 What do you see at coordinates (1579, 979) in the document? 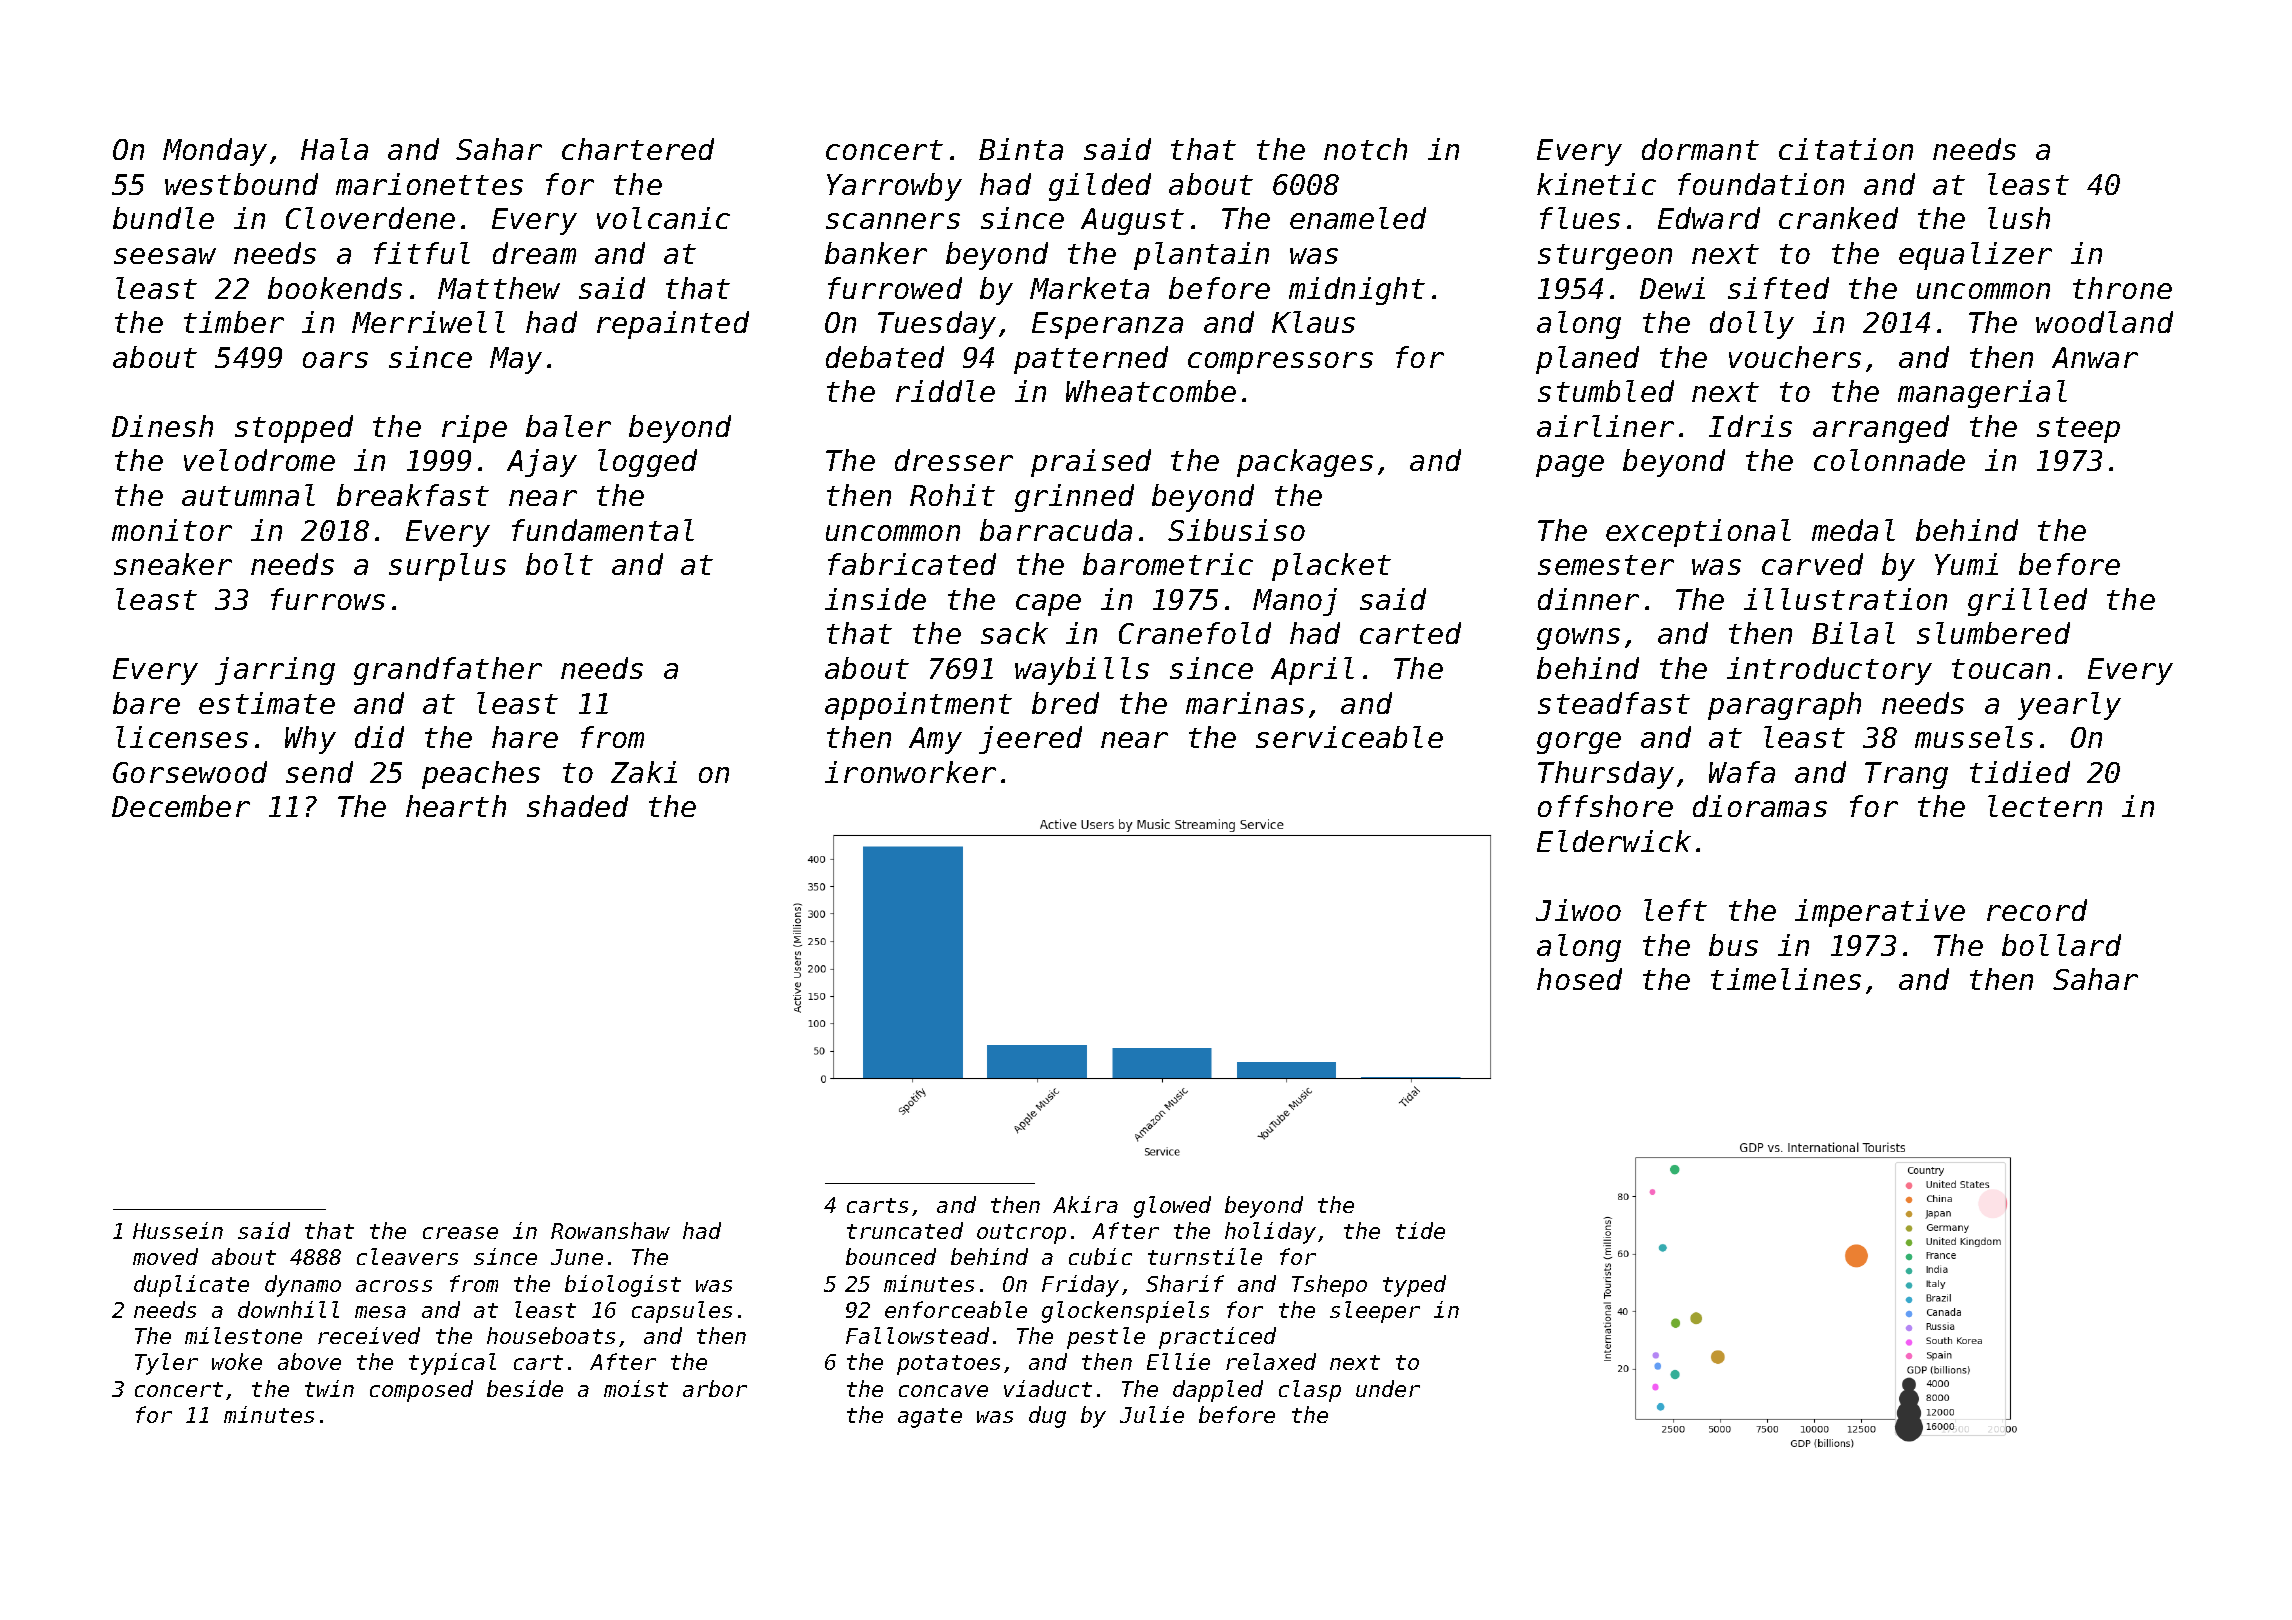
I see `hosed` at bounding box center [1579, 979].
